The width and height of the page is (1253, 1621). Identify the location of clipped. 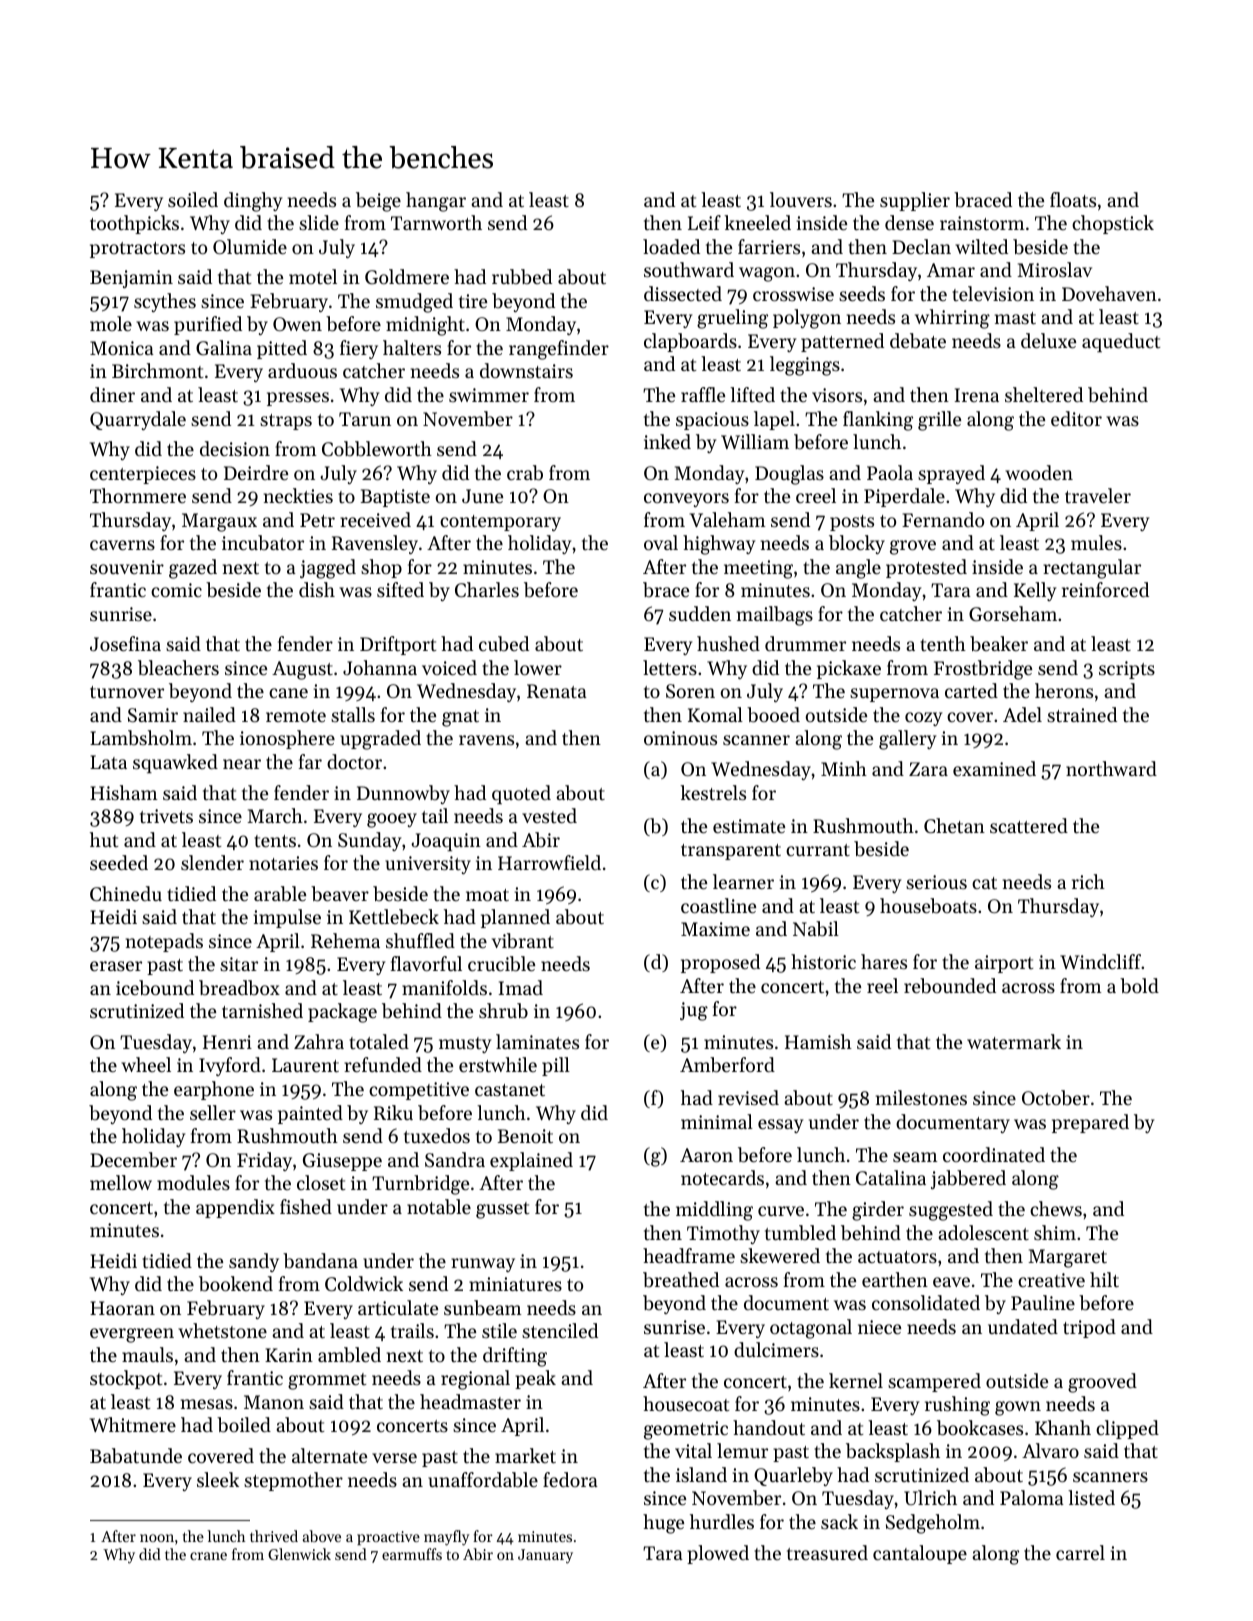
(1127, 1429).
